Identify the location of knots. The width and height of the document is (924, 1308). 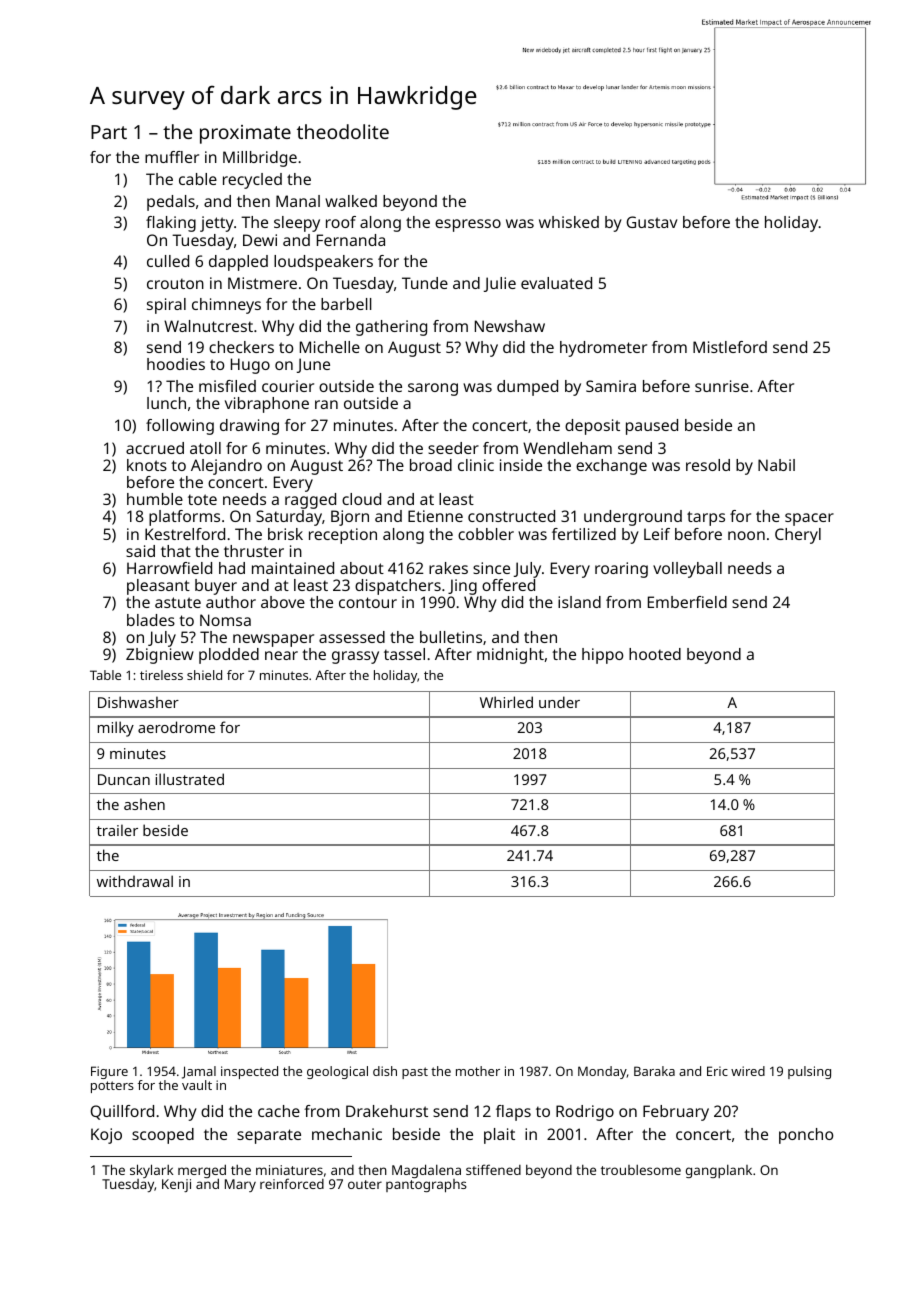
(147, 465).
